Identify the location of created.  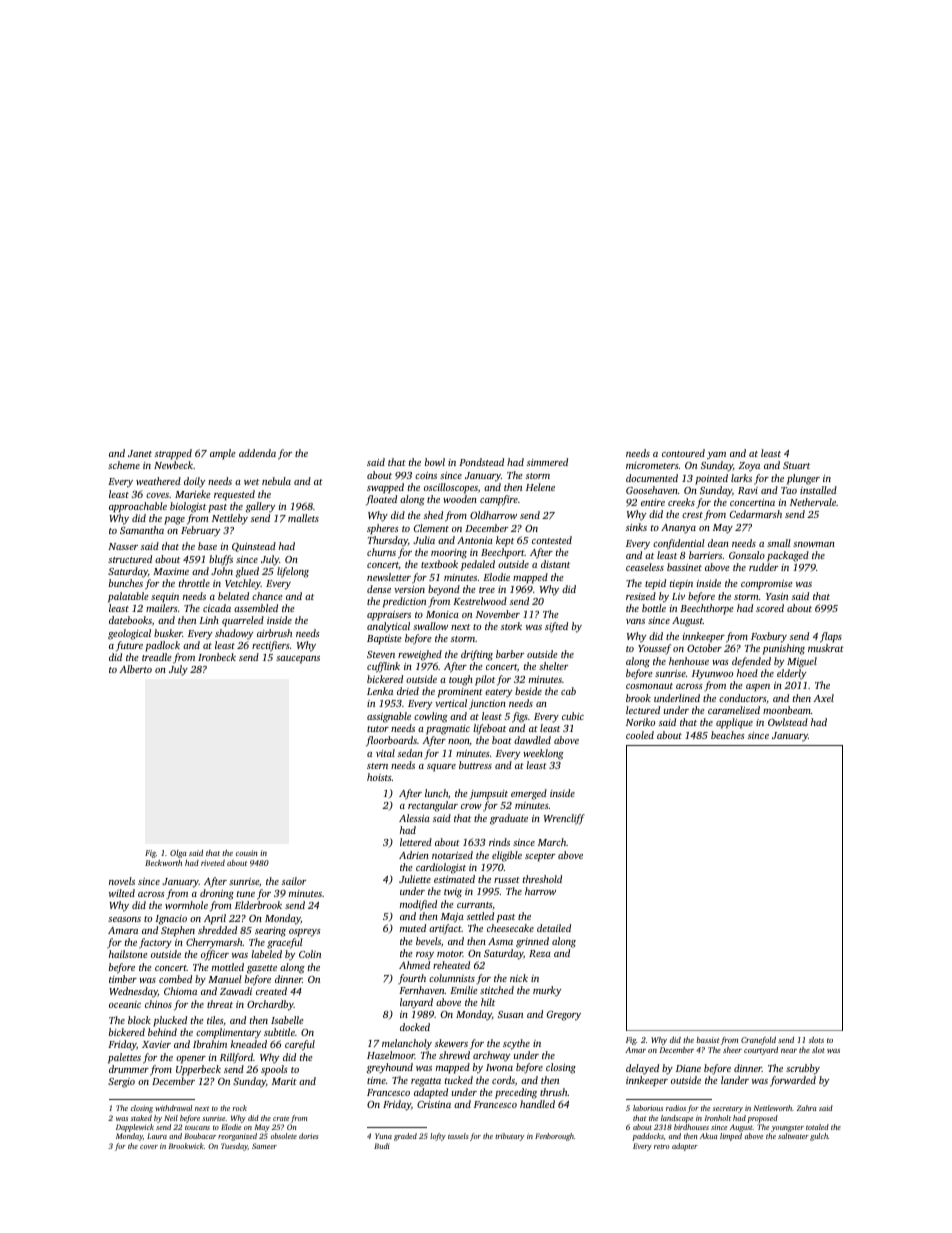
(271, 991).
